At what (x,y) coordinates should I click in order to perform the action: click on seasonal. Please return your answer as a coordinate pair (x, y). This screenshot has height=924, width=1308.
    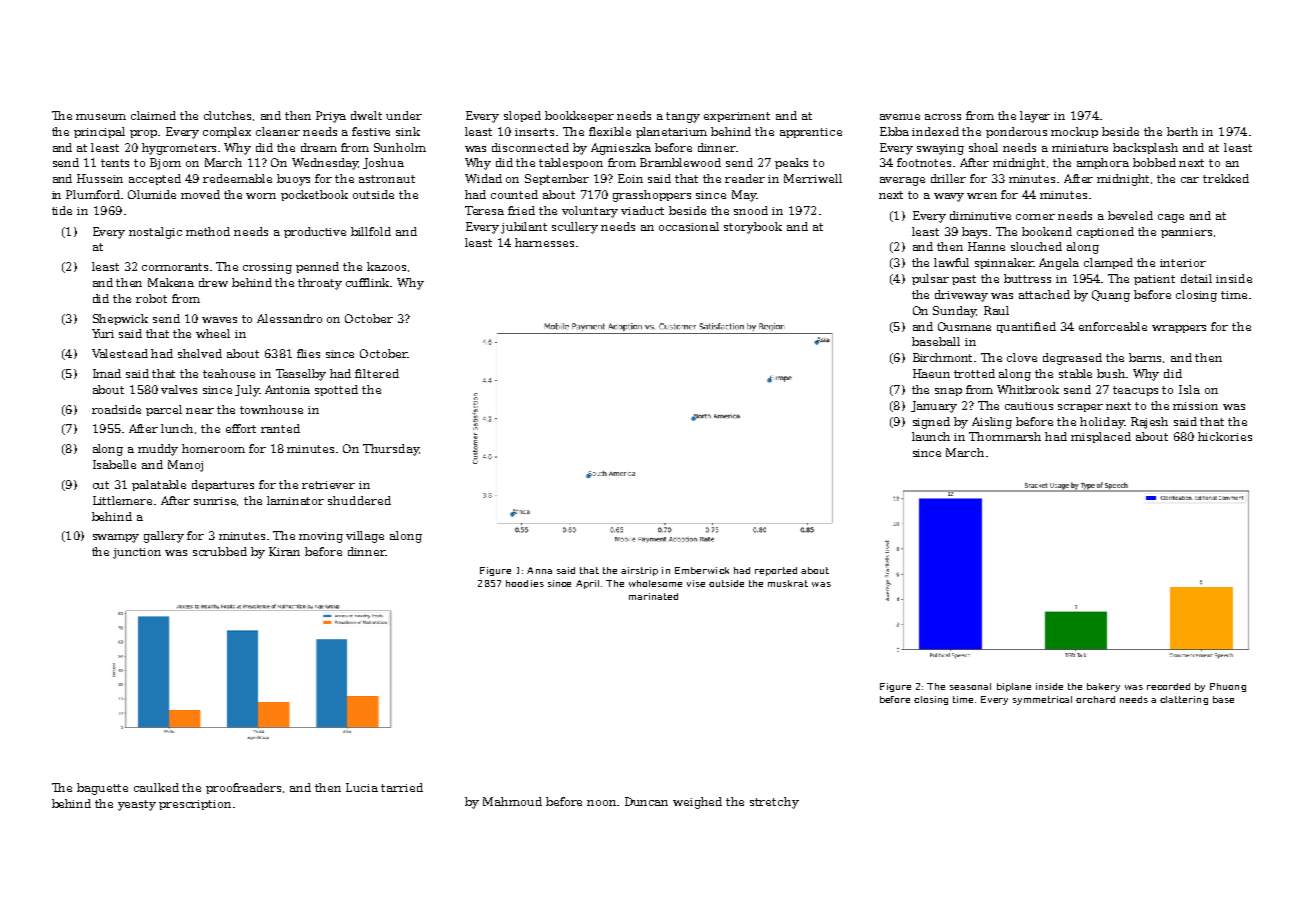
    Looking at the image, I should click on (970, 686).
